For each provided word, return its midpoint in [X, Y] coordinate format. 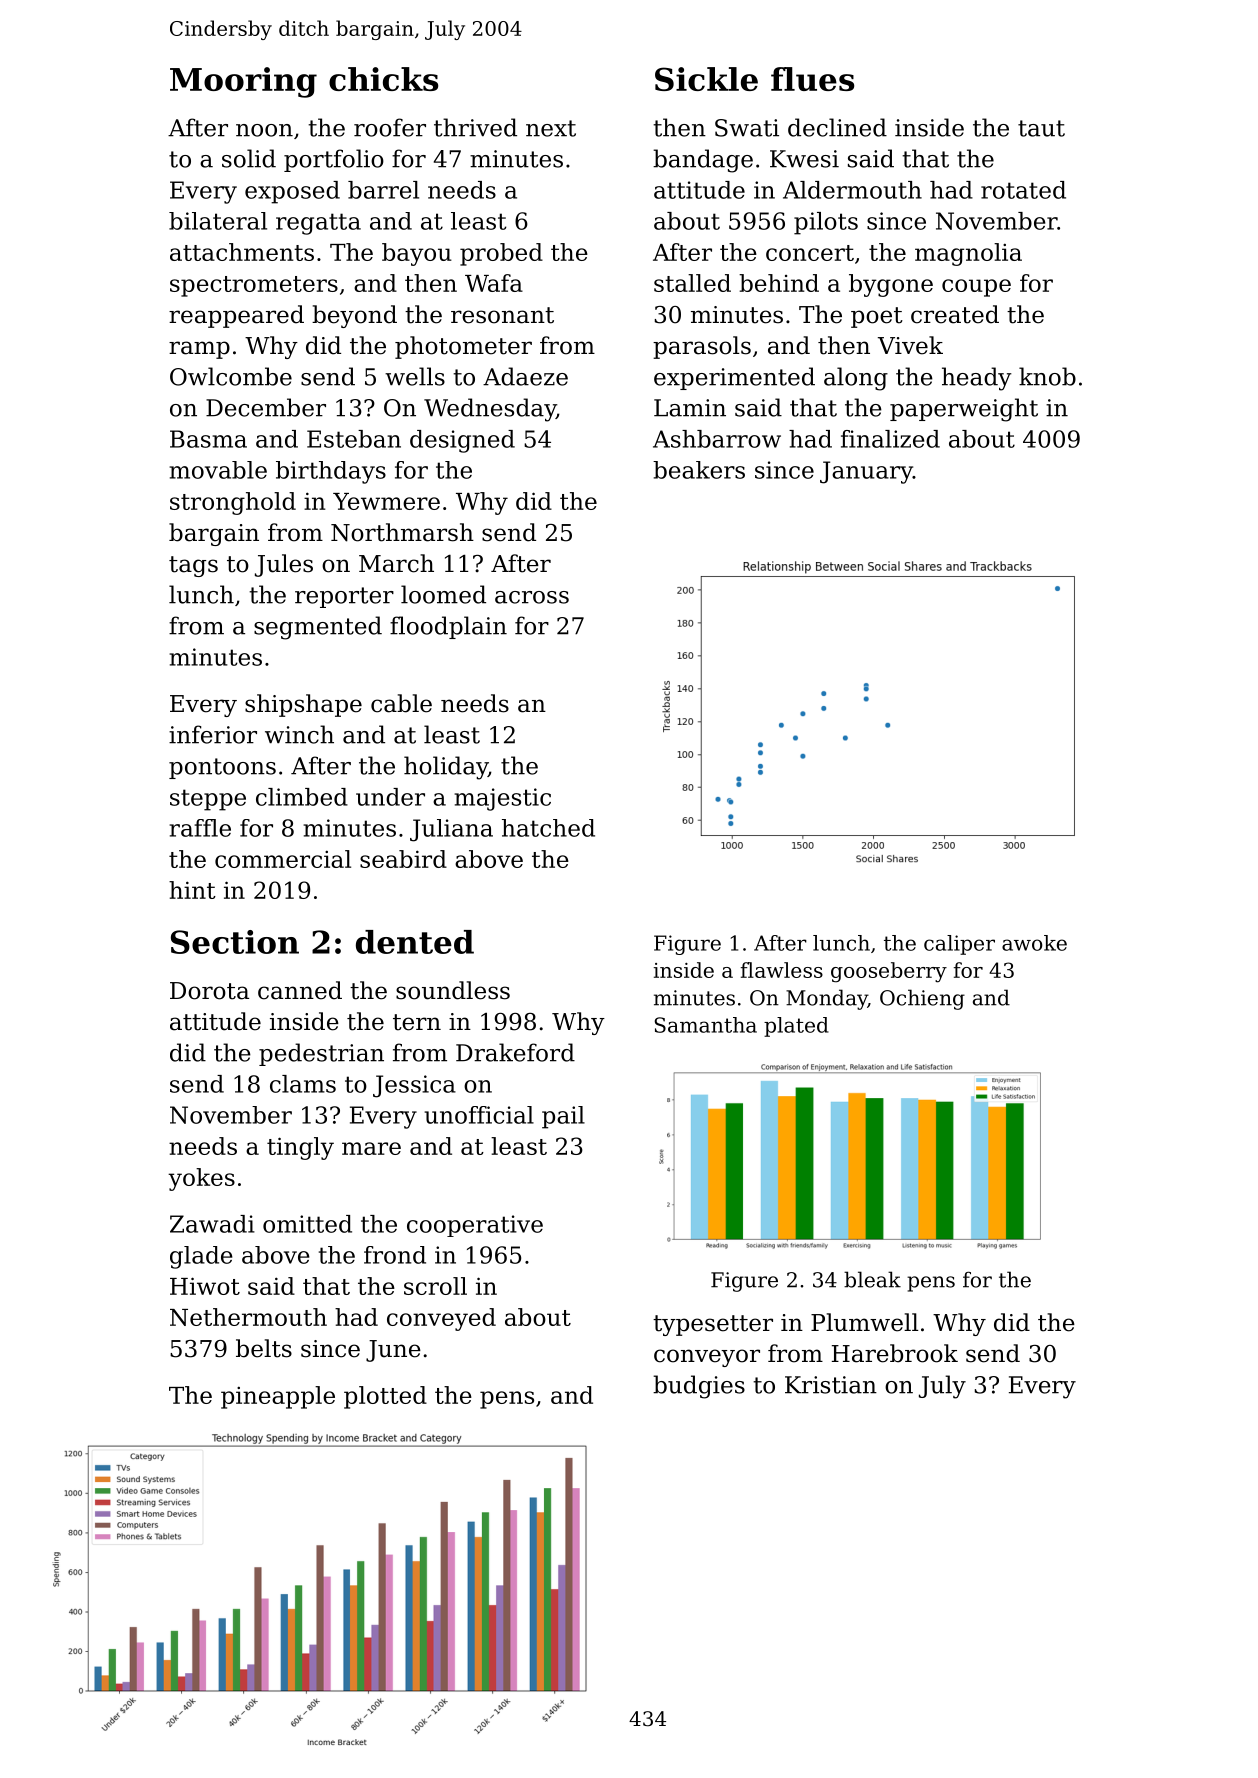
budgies [699, 1387]
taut [1041, 128]
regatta [318, 224]
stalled [692, 283]
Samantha [706, 1025]
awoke [1034, 943]
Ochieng [922, 999]
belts [264, 1348]
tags [193, 566]
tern [417, 1022]
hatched [548, 828]
